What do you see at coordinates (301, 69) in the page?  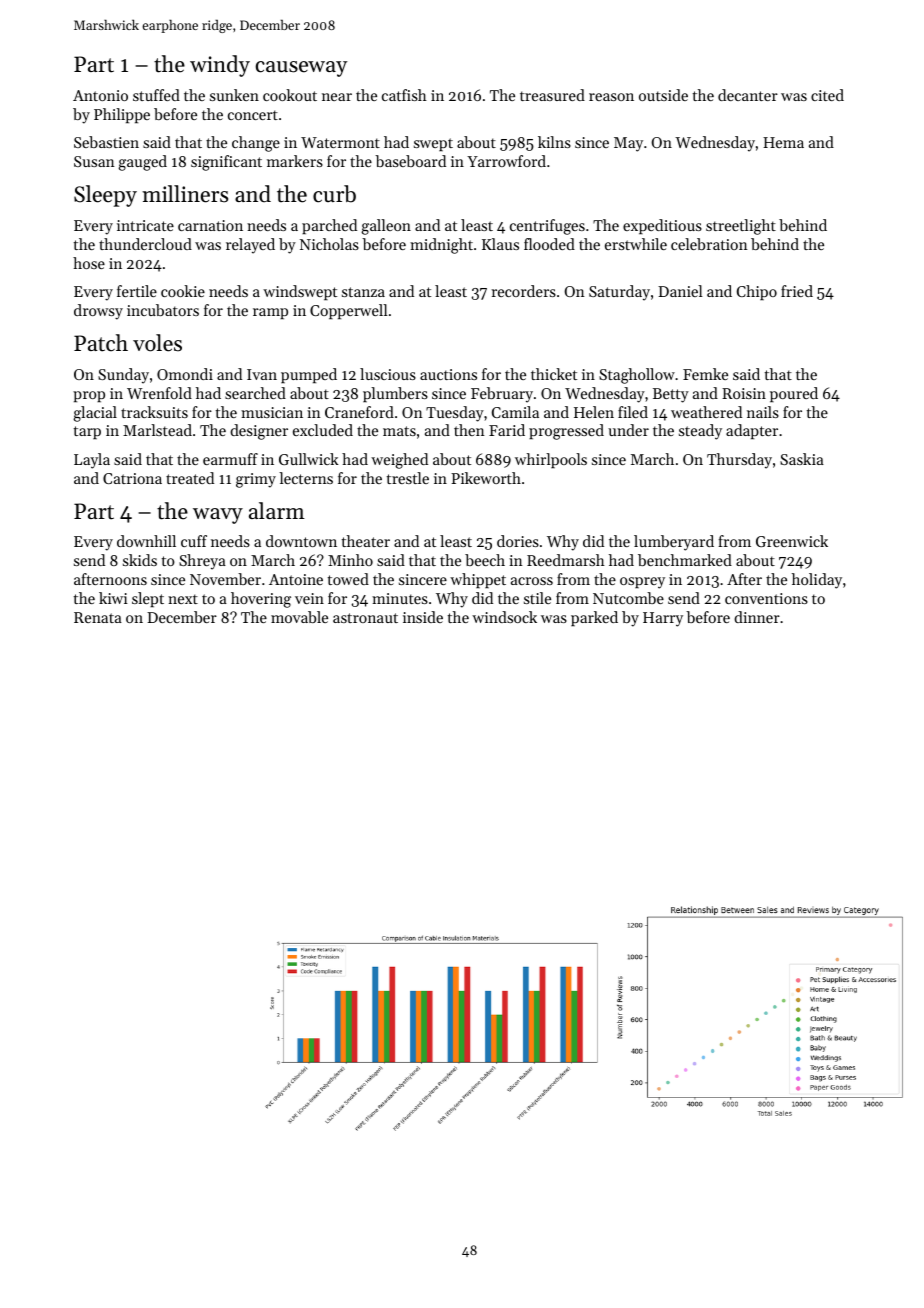 I see `causeway` at bounding box center [301, 69].
